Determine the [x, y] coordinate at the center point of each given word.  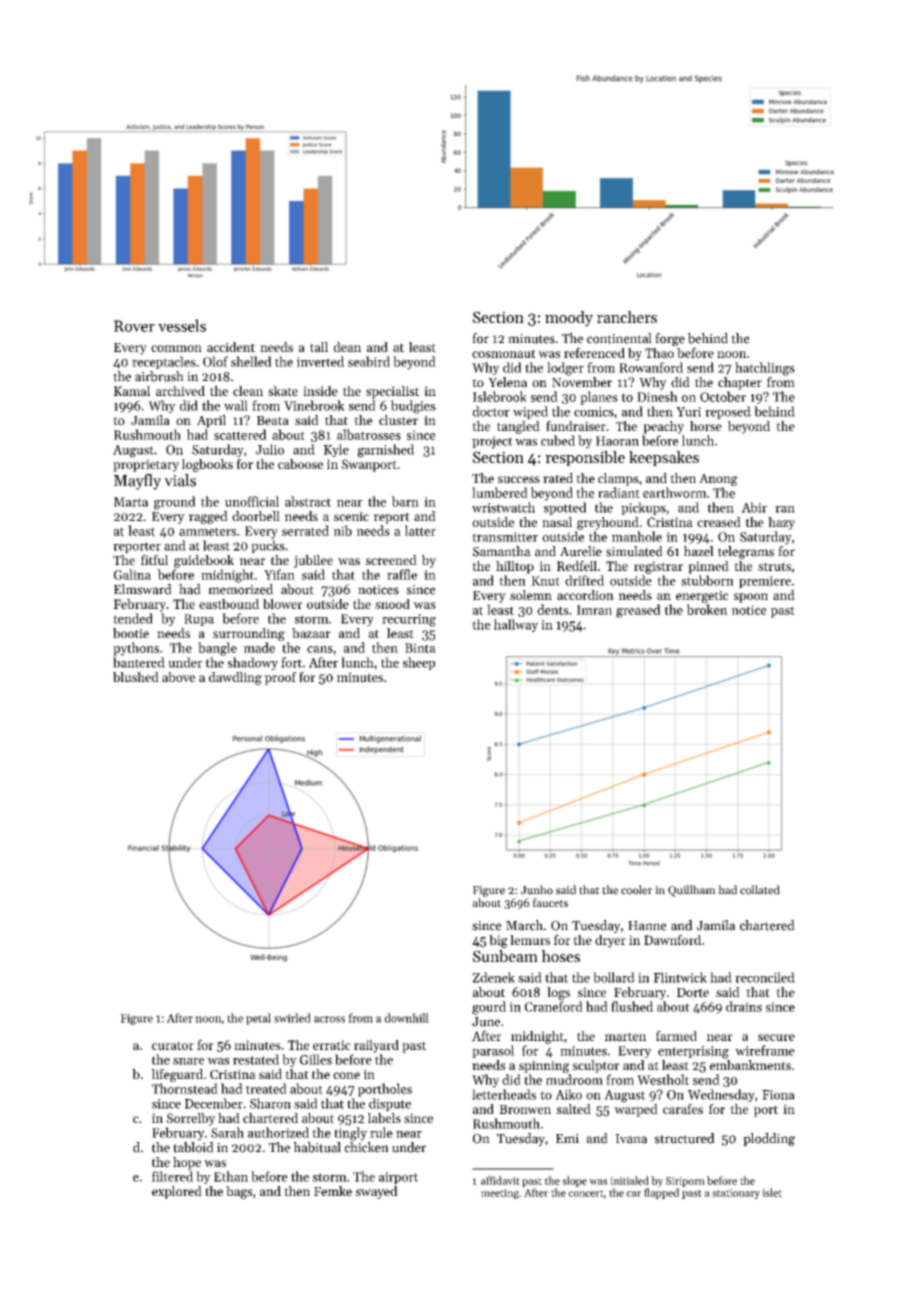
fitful [154, 560]
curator [173, 1045]
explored [177, 1192]
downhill [407, 1018]
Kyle [336, 450]
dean [347, 347]
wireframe [765, 1050]
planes [599, 398]
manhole [637, 536]
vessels [182, 325]
